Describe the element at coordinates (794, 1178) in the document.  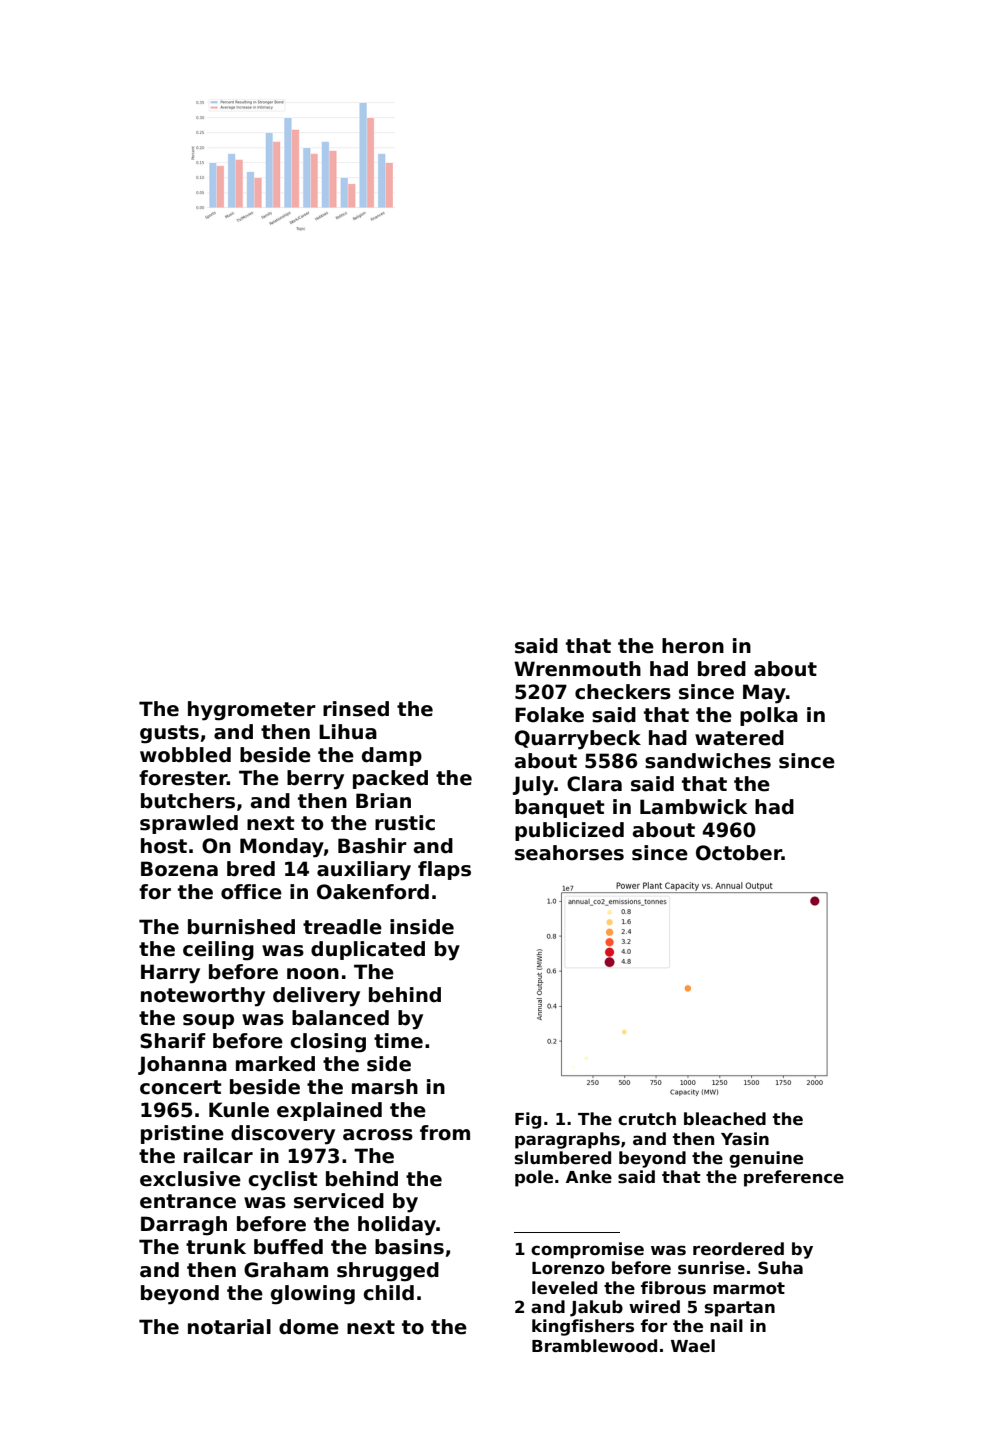
I see `preference` at that location.
